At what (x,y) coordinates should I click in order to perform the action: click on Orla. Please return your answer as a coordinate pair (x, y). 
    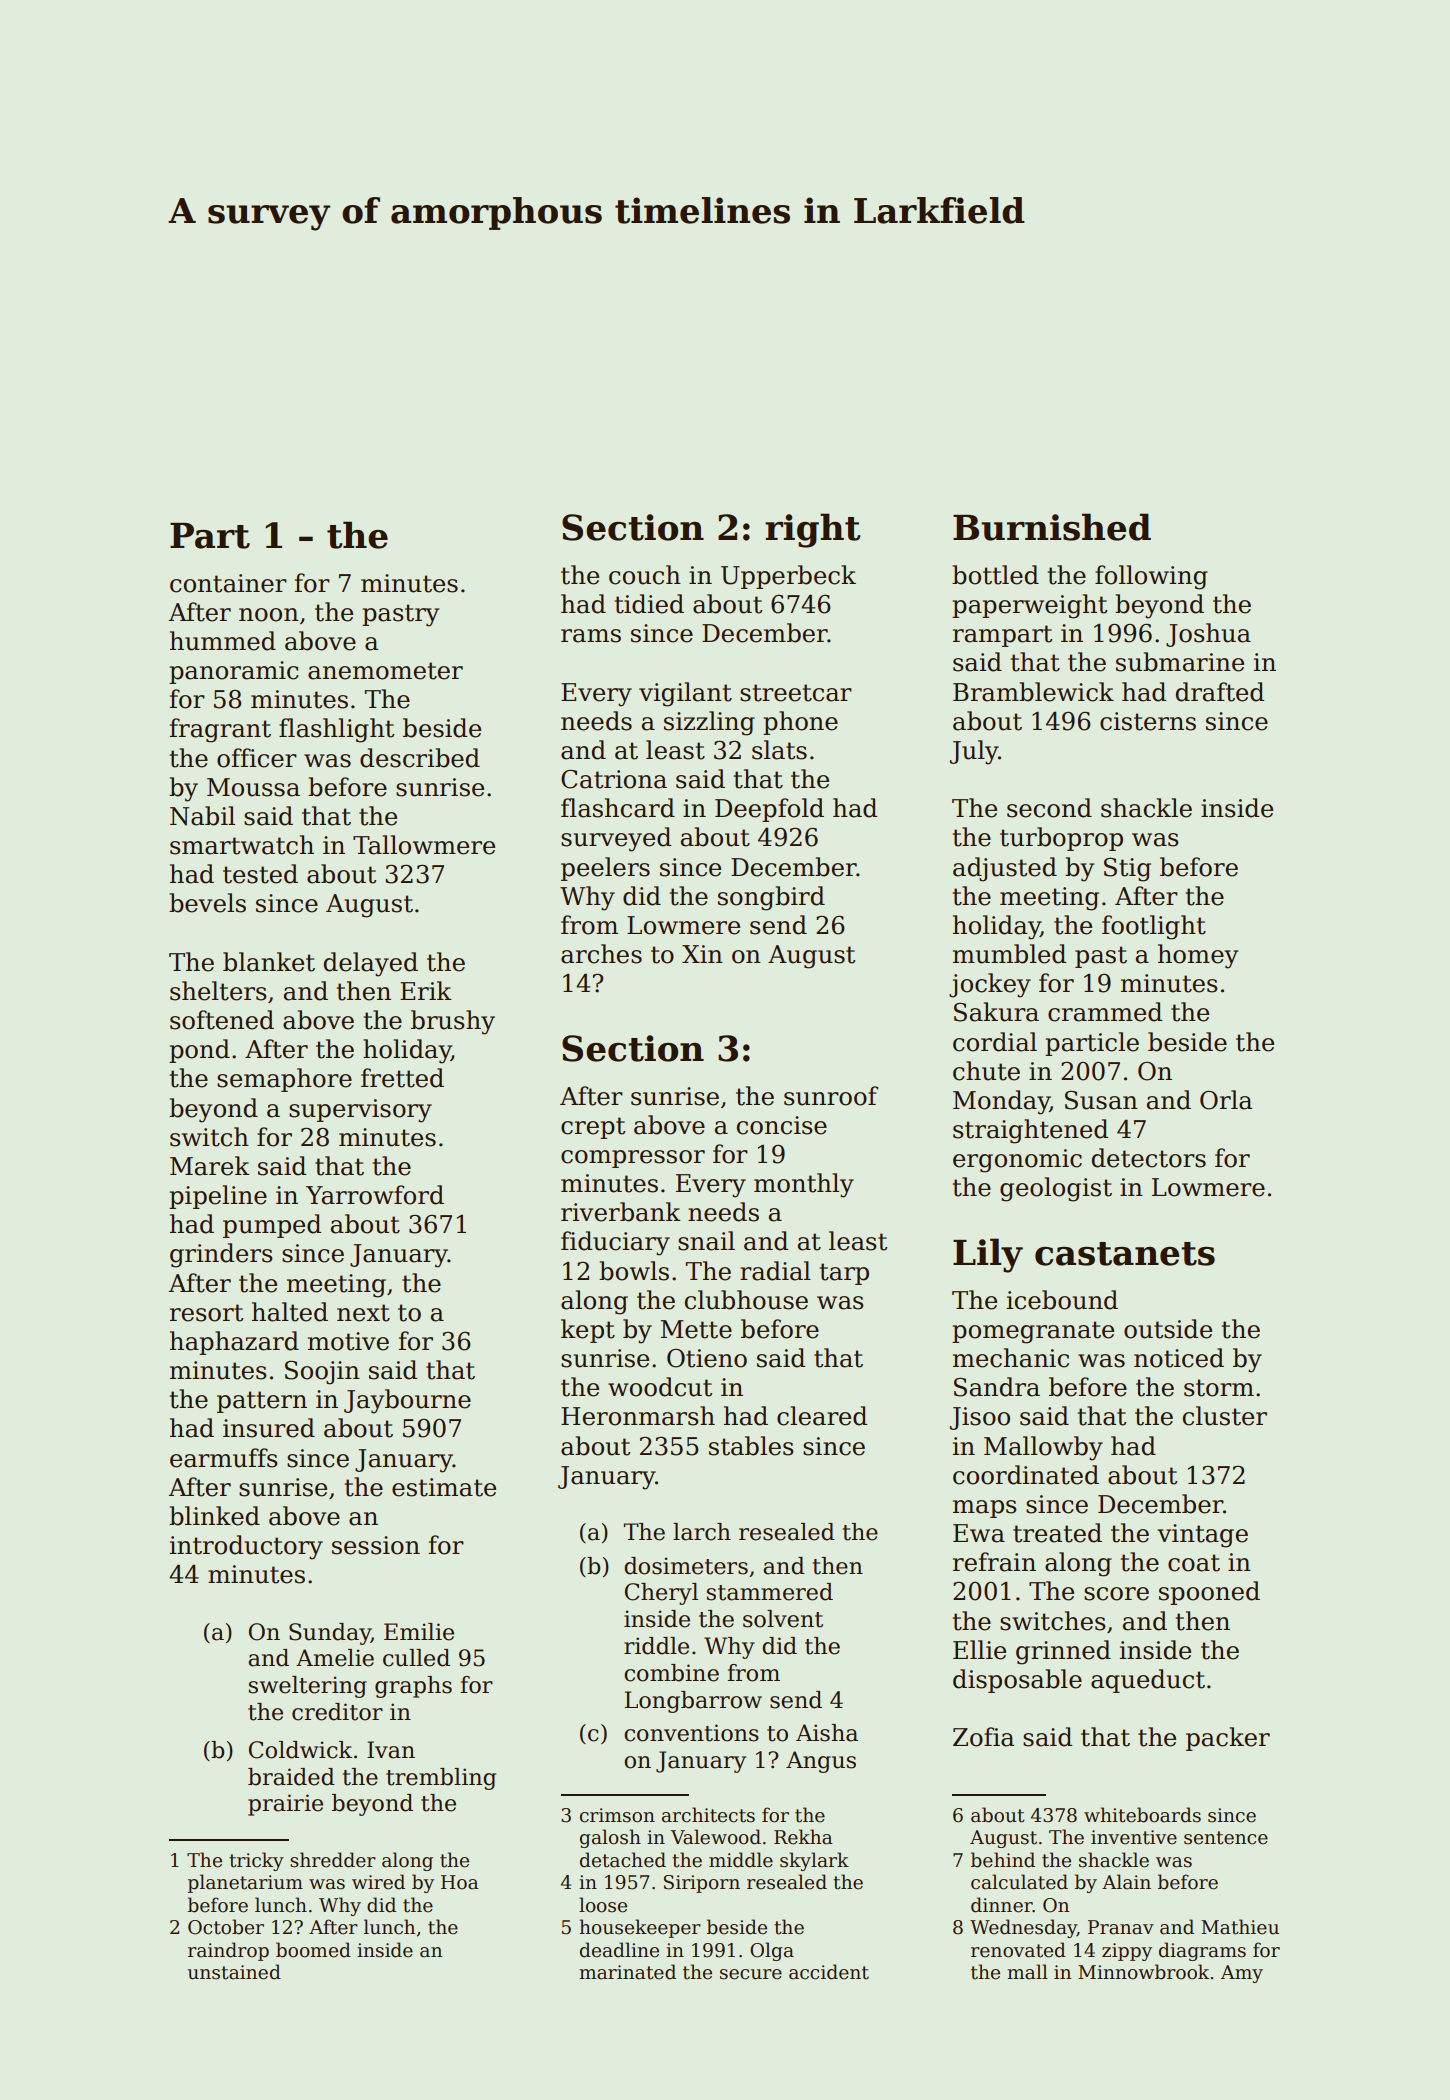
    Looking at the image, I should click on (1226, 1100).
